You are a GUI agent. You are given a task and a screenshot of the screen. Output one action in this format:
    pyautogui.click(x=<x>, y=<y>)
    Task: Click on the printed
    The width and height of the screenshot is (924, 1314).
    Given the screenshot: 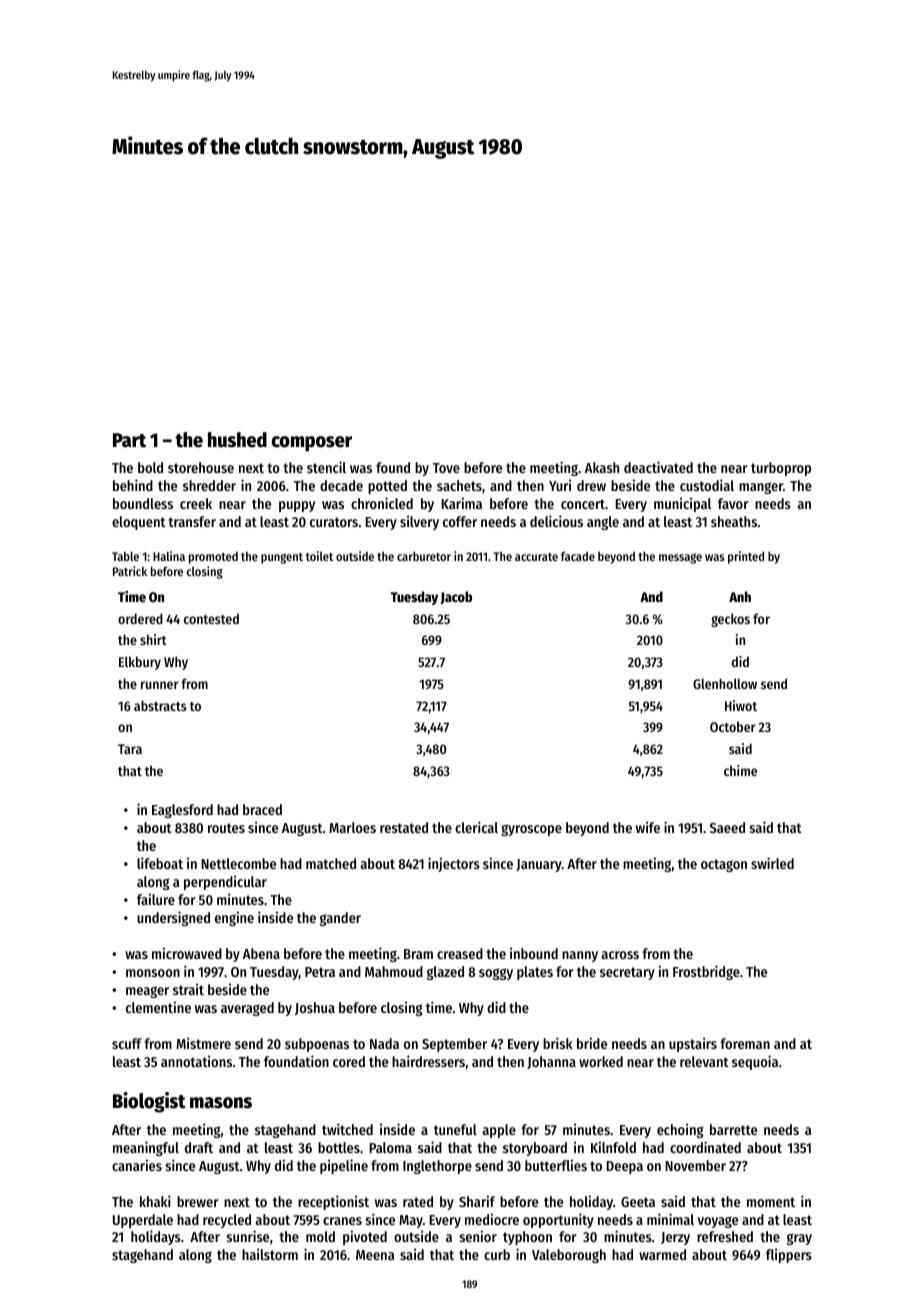 What is the action you would take?
    pyautogui.click(x=746, y=557)
